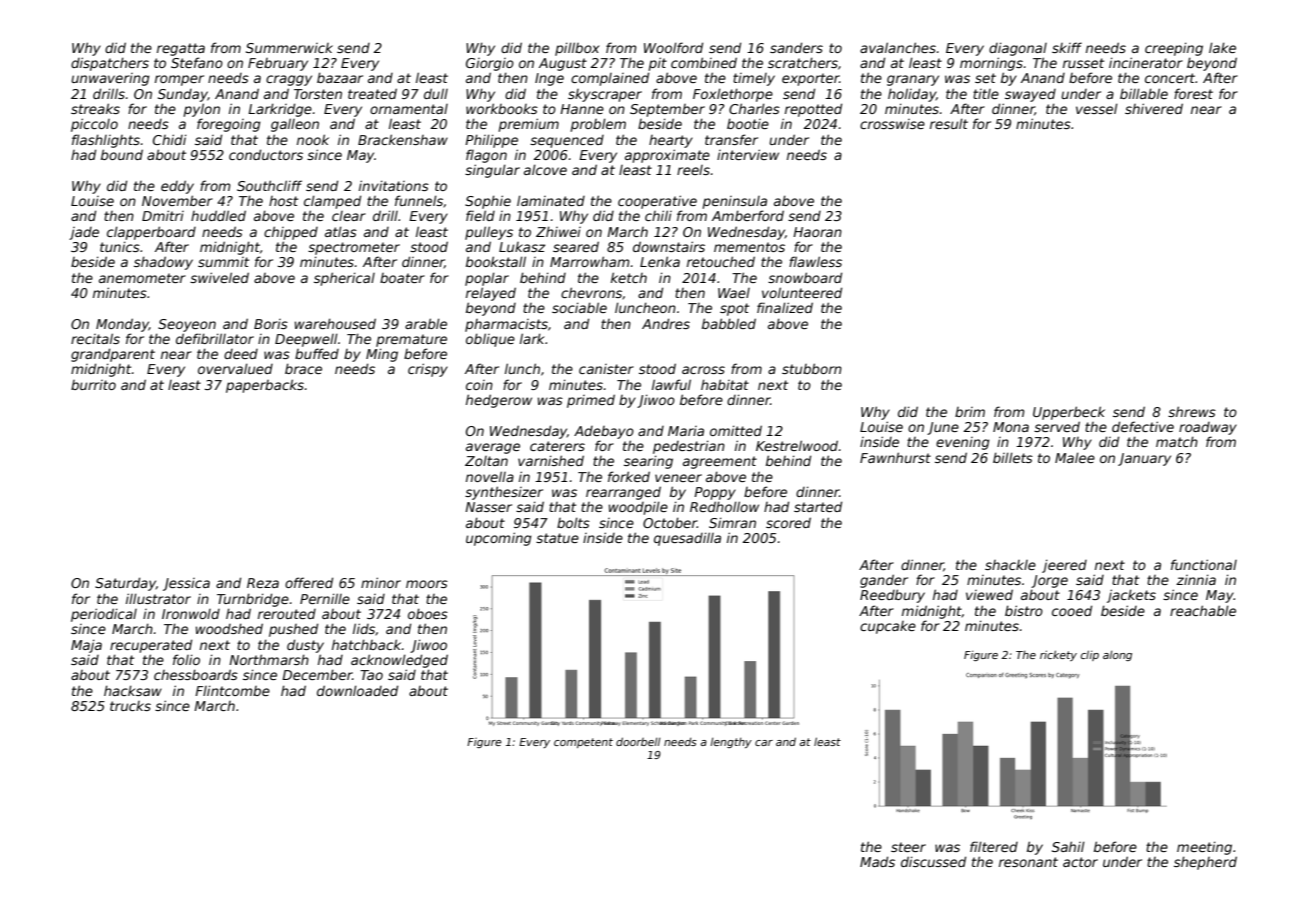 This screenshot has width=1308, height=924. Describe the element at coordinates (583, 743) in the screenshot. I see `competent` at that location.
